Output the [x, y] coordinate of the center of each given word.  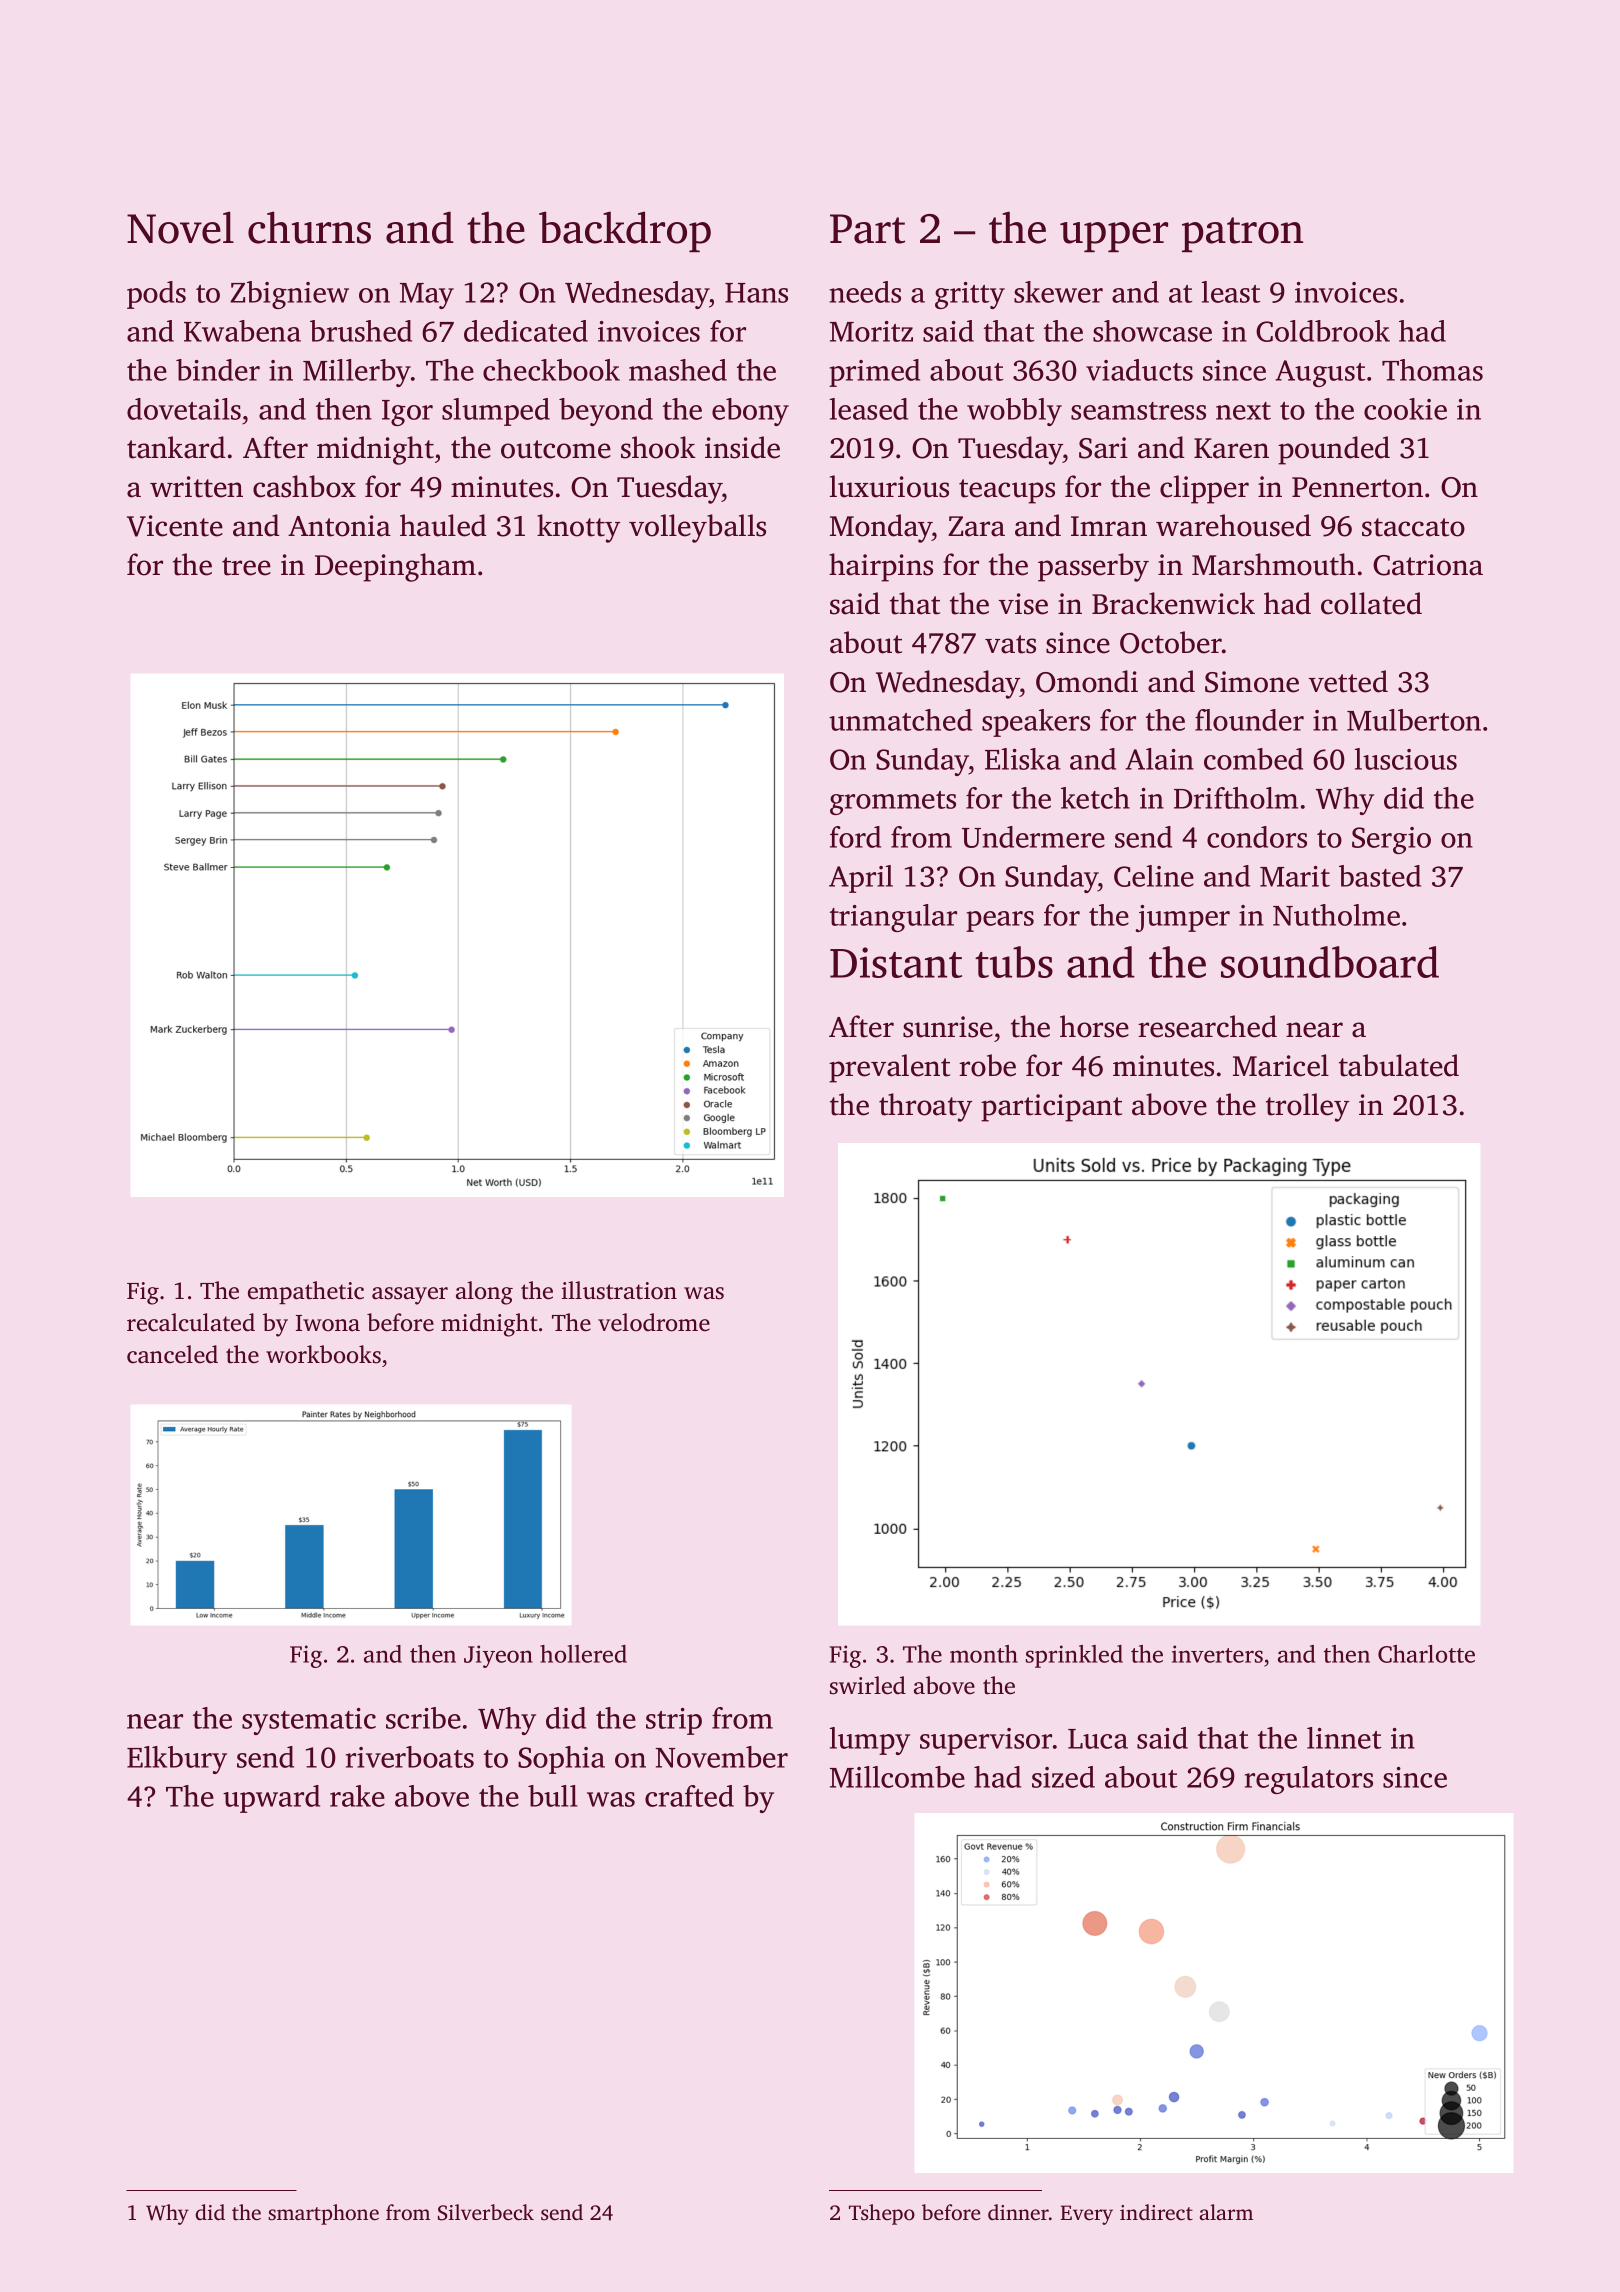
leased [869, 409]
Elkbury [177, 1760]
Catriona [1428, 565]
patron [1242, 234]
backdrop [625, 231]
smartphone [323, 2214]
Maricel [1281, 1065]
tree [246, 566]
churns [309, 227]
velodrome [654, 1322]
